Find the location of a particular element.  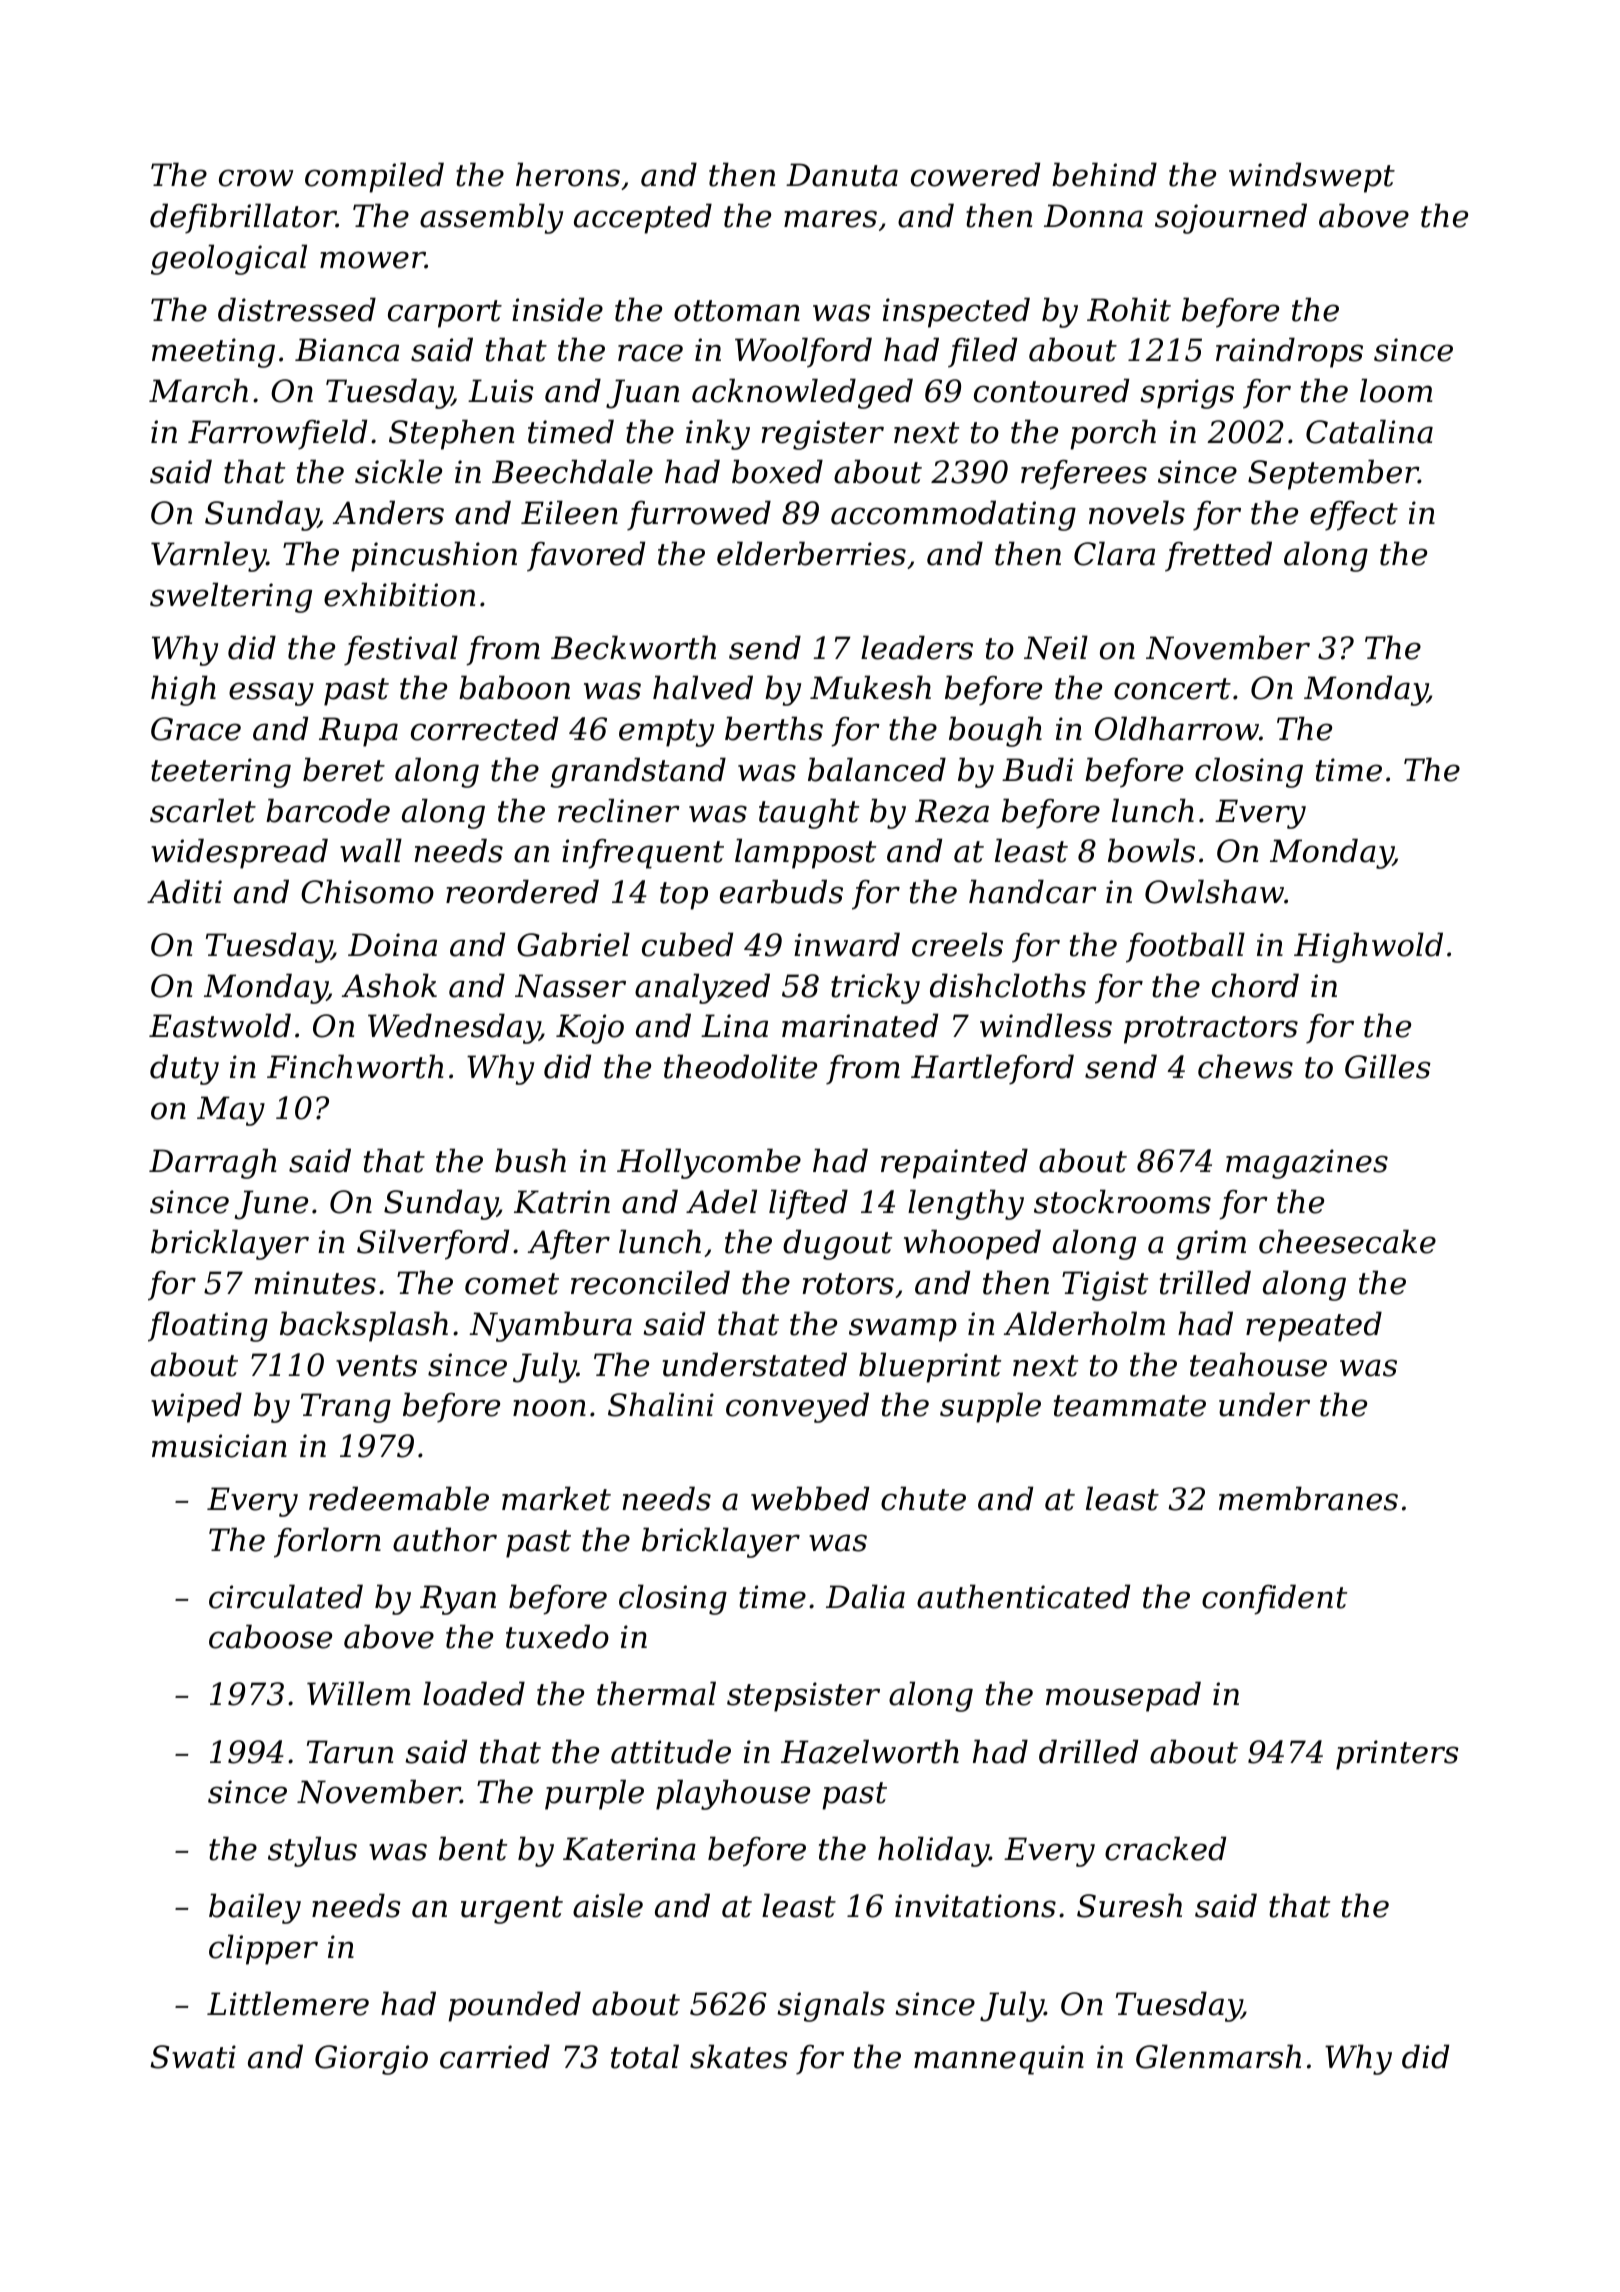

skates is located at coordinates (739, 2056).
